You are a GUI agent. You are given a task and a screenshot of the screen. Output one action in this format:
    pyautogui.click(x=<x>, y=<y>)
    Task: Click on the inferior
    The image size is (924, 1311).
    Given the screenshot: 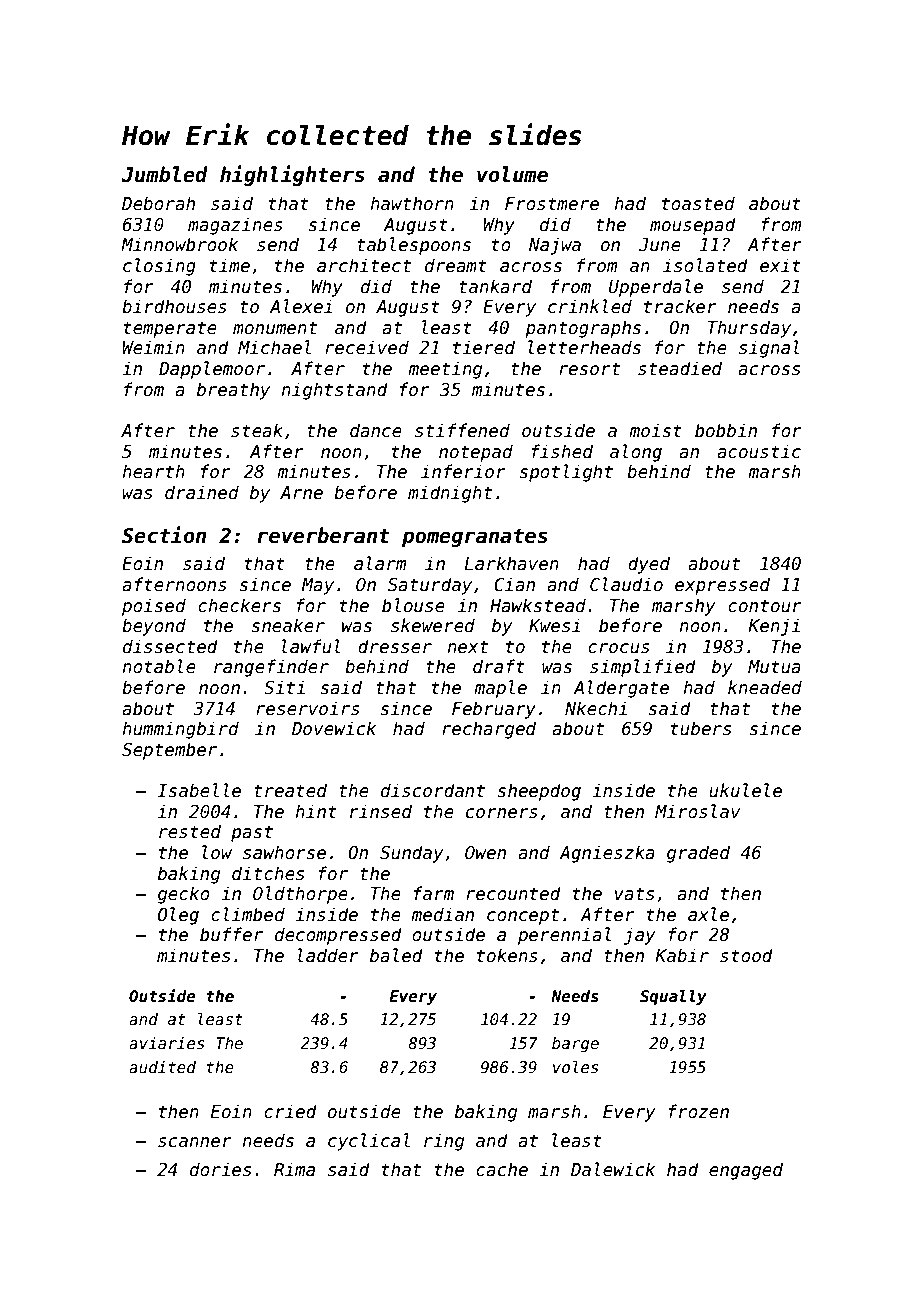 What is the action you would take?
    pyautogui.click(x=463, y=471)
